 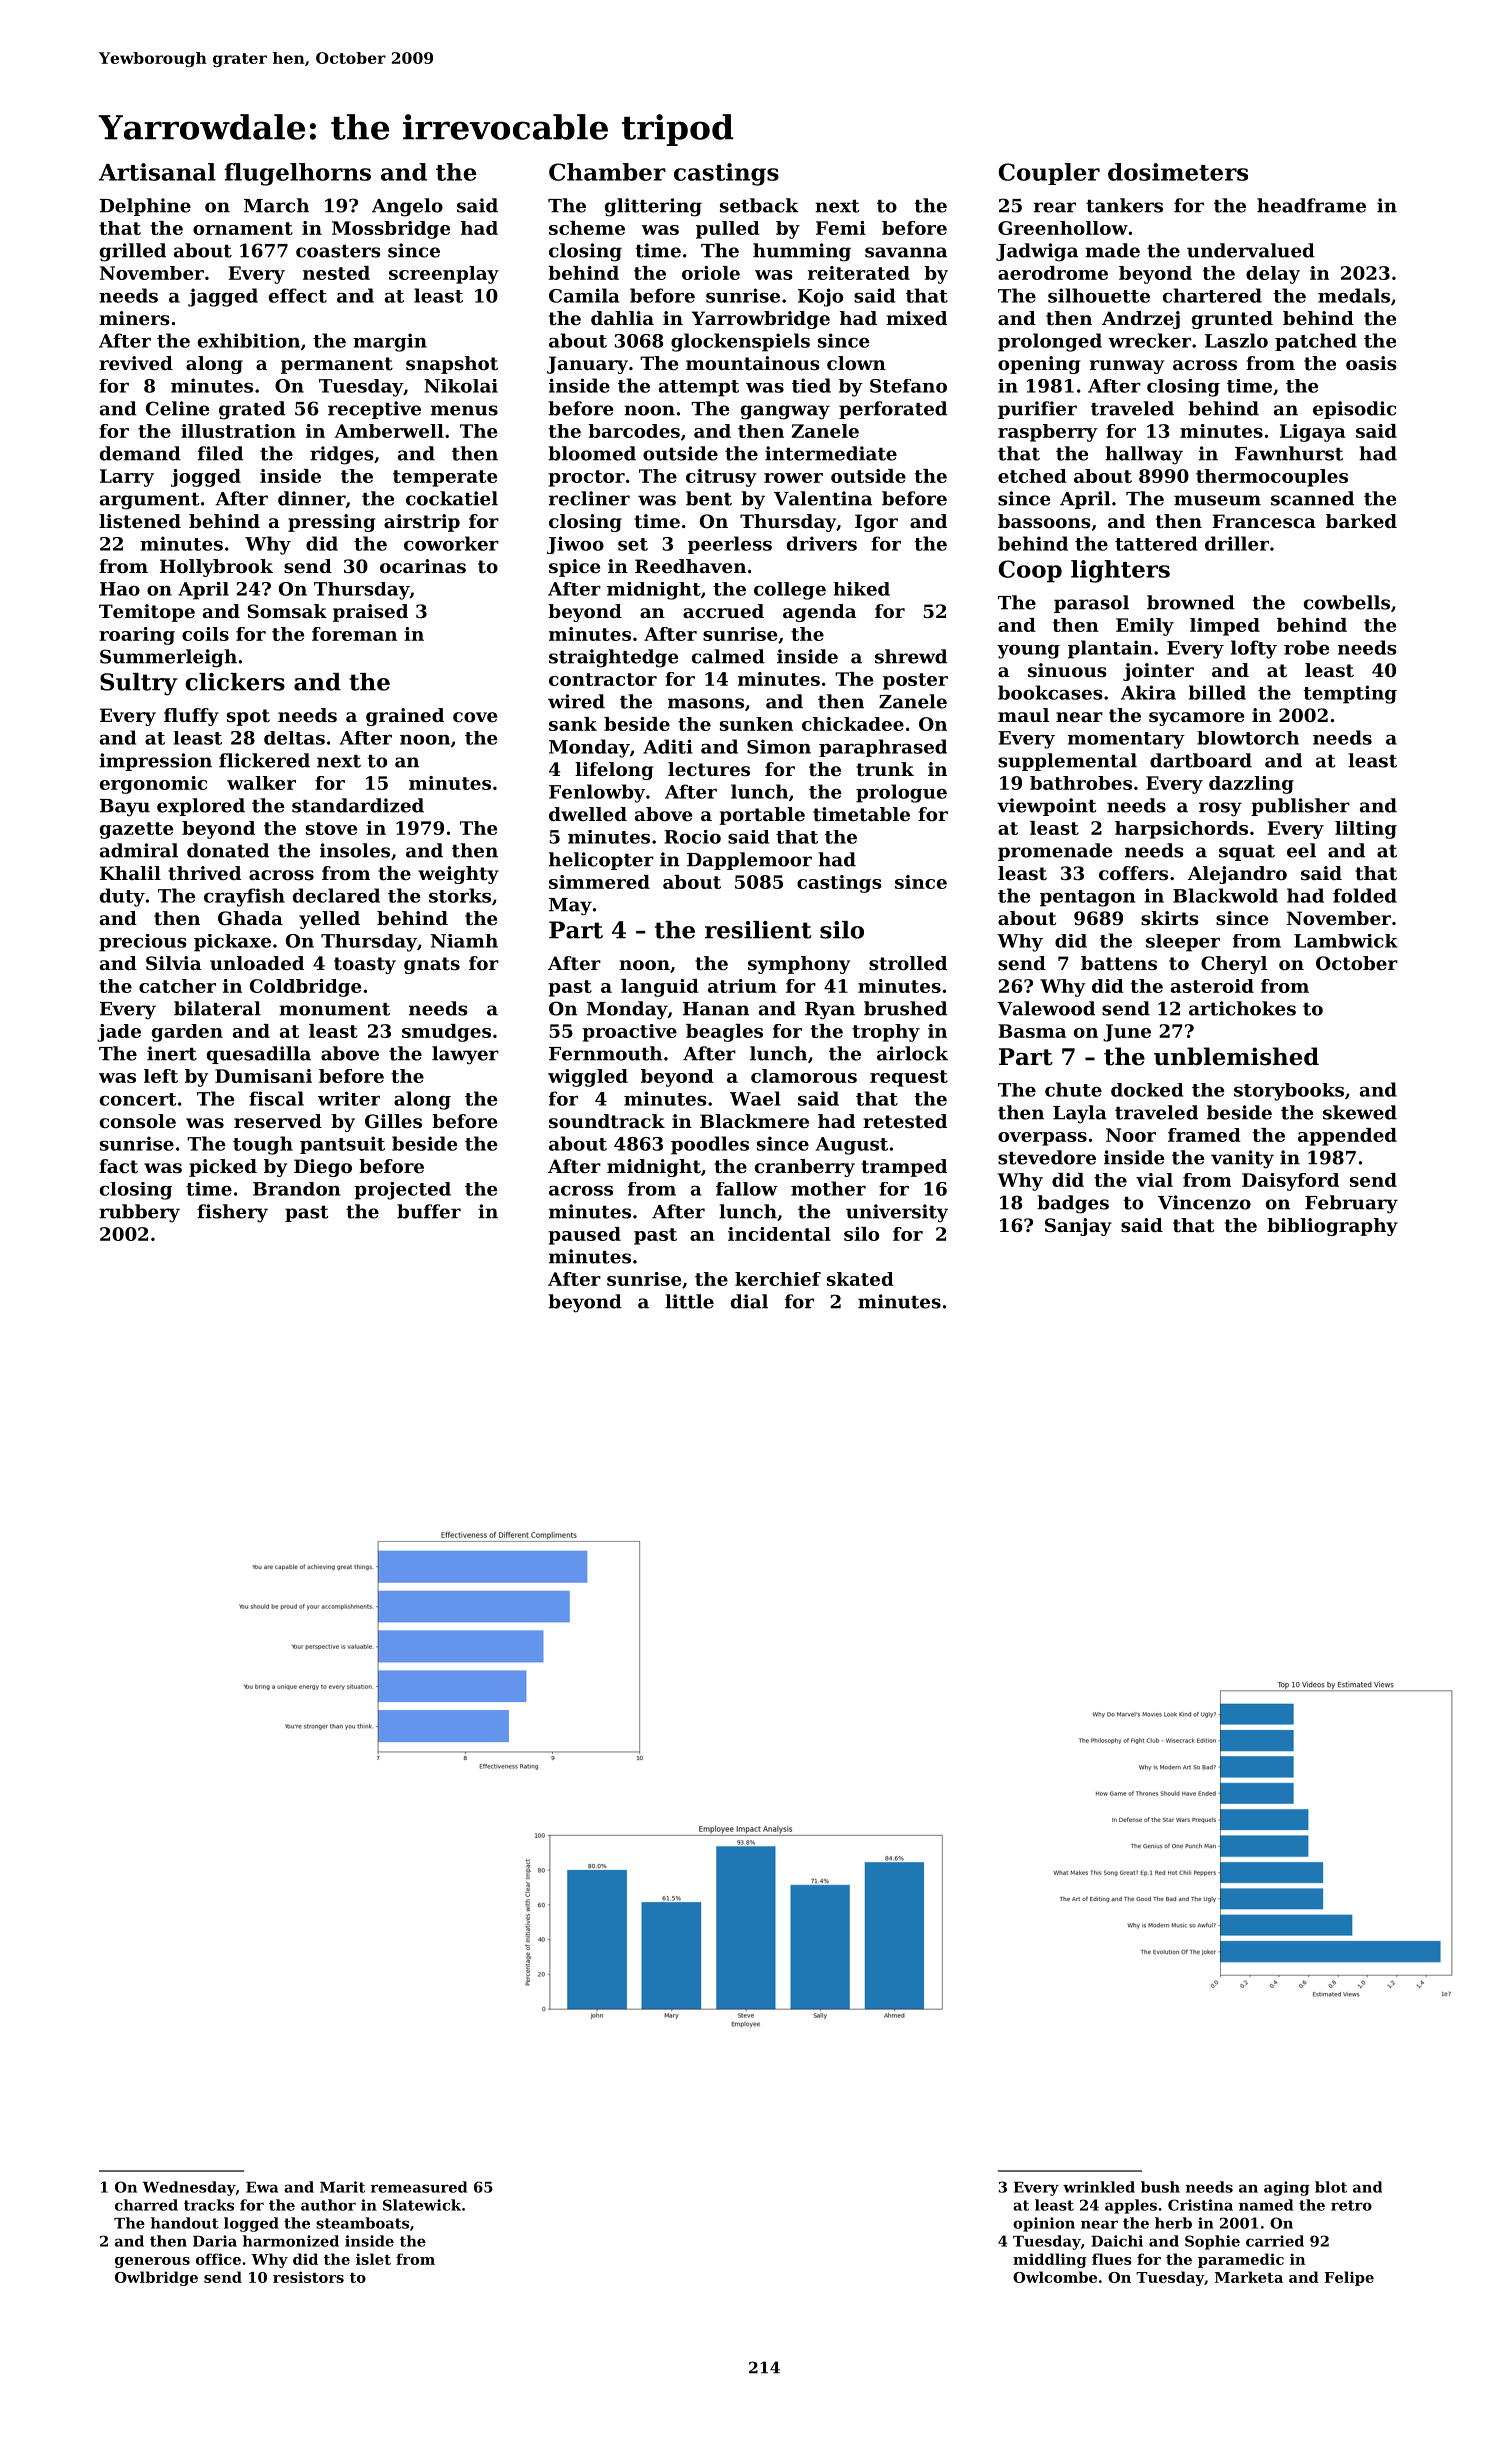 I want to click on skewed, so click(x=1360, y=1112).
